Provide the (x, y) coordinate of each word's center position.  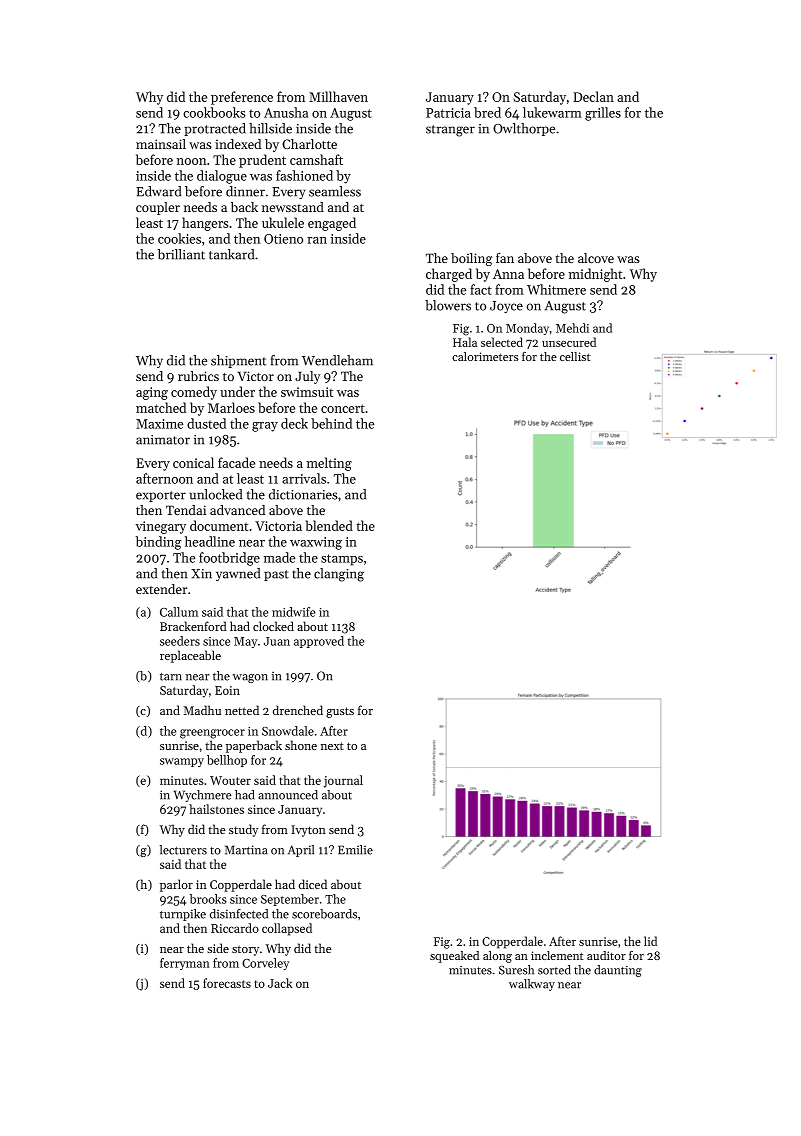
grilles (603, 114)
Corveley (265, 964)
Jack (280, 983)
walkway (532, 985)
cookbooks (214, 112)
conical (193, 462)
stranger (450, 131)
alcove (596, 258)
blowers (448, 305)
